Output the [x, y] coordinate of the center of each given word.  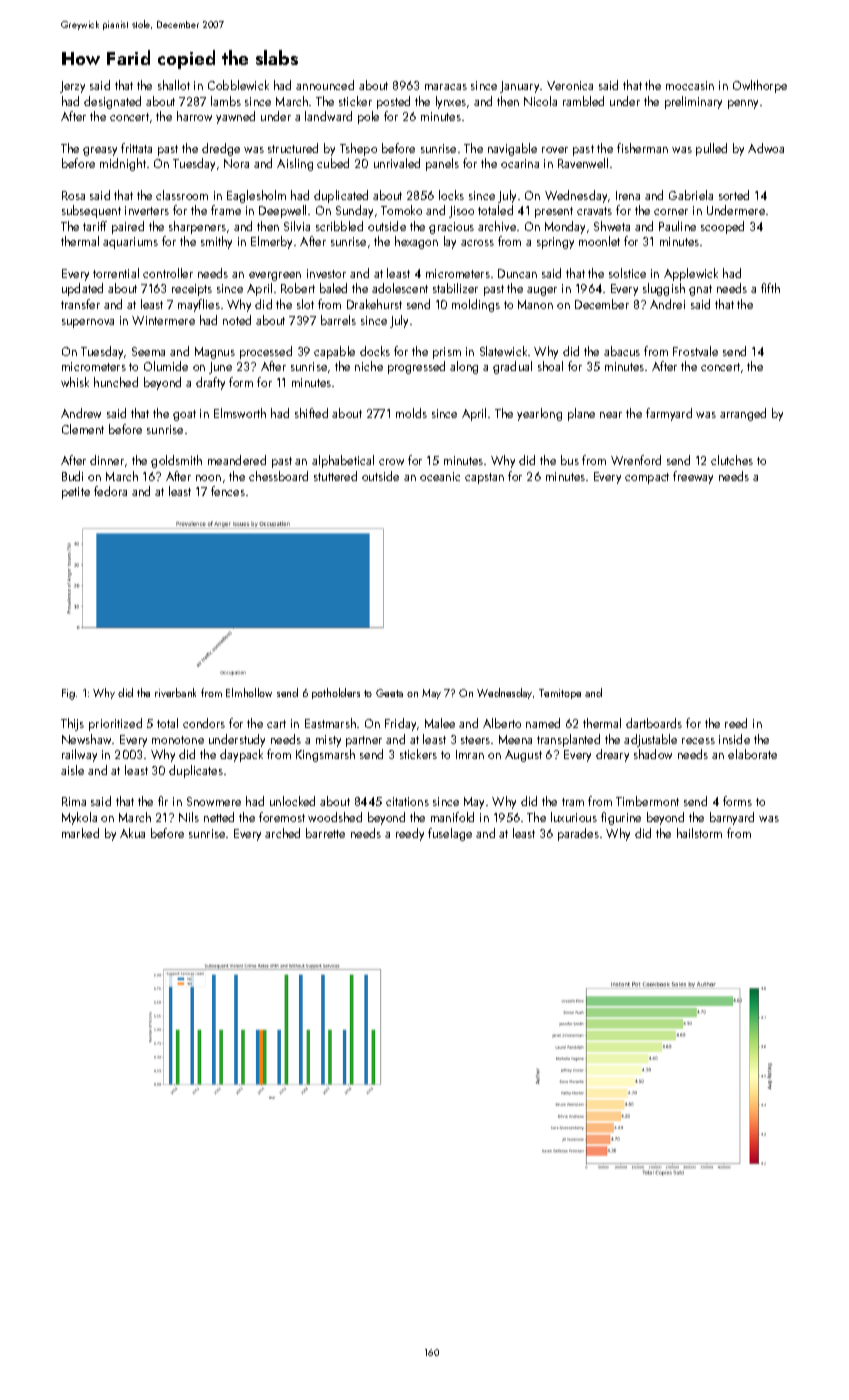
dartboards [654, 723]
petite [76, 493]
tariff [95, 226]
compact [647, 478]
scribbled [339, 226]
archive [497, 226]
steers [475, 740]
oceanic [440, 476]
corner [671, 212]
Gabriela [691, 195]
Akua [132, 833]
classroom [182, 195]
